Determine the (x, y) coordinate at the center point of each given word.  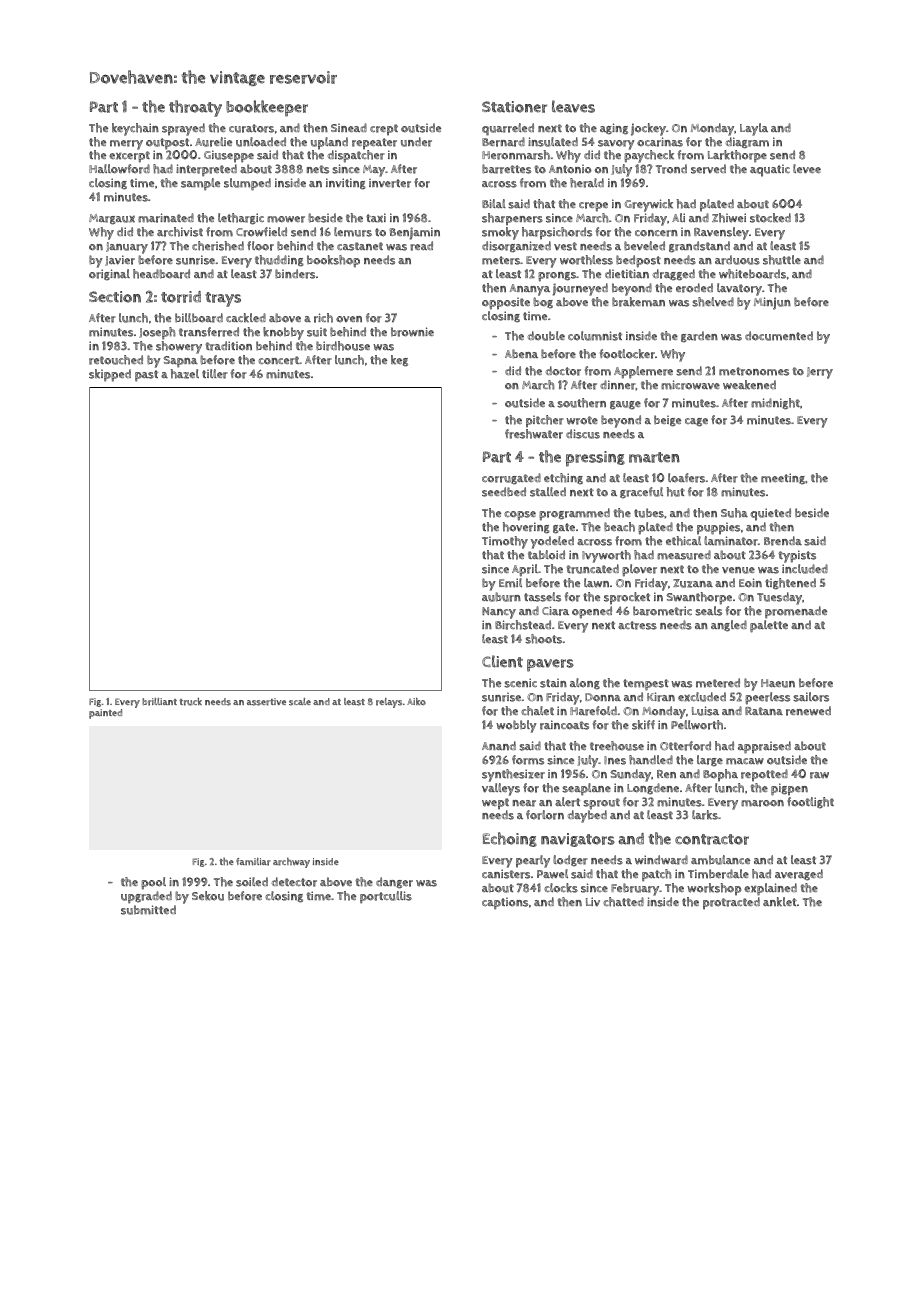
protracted (731, 903)
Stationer (514, 107)
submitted (148, 910)
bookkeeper (267, 108)
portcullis (386, 897)
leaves (573, 106)
